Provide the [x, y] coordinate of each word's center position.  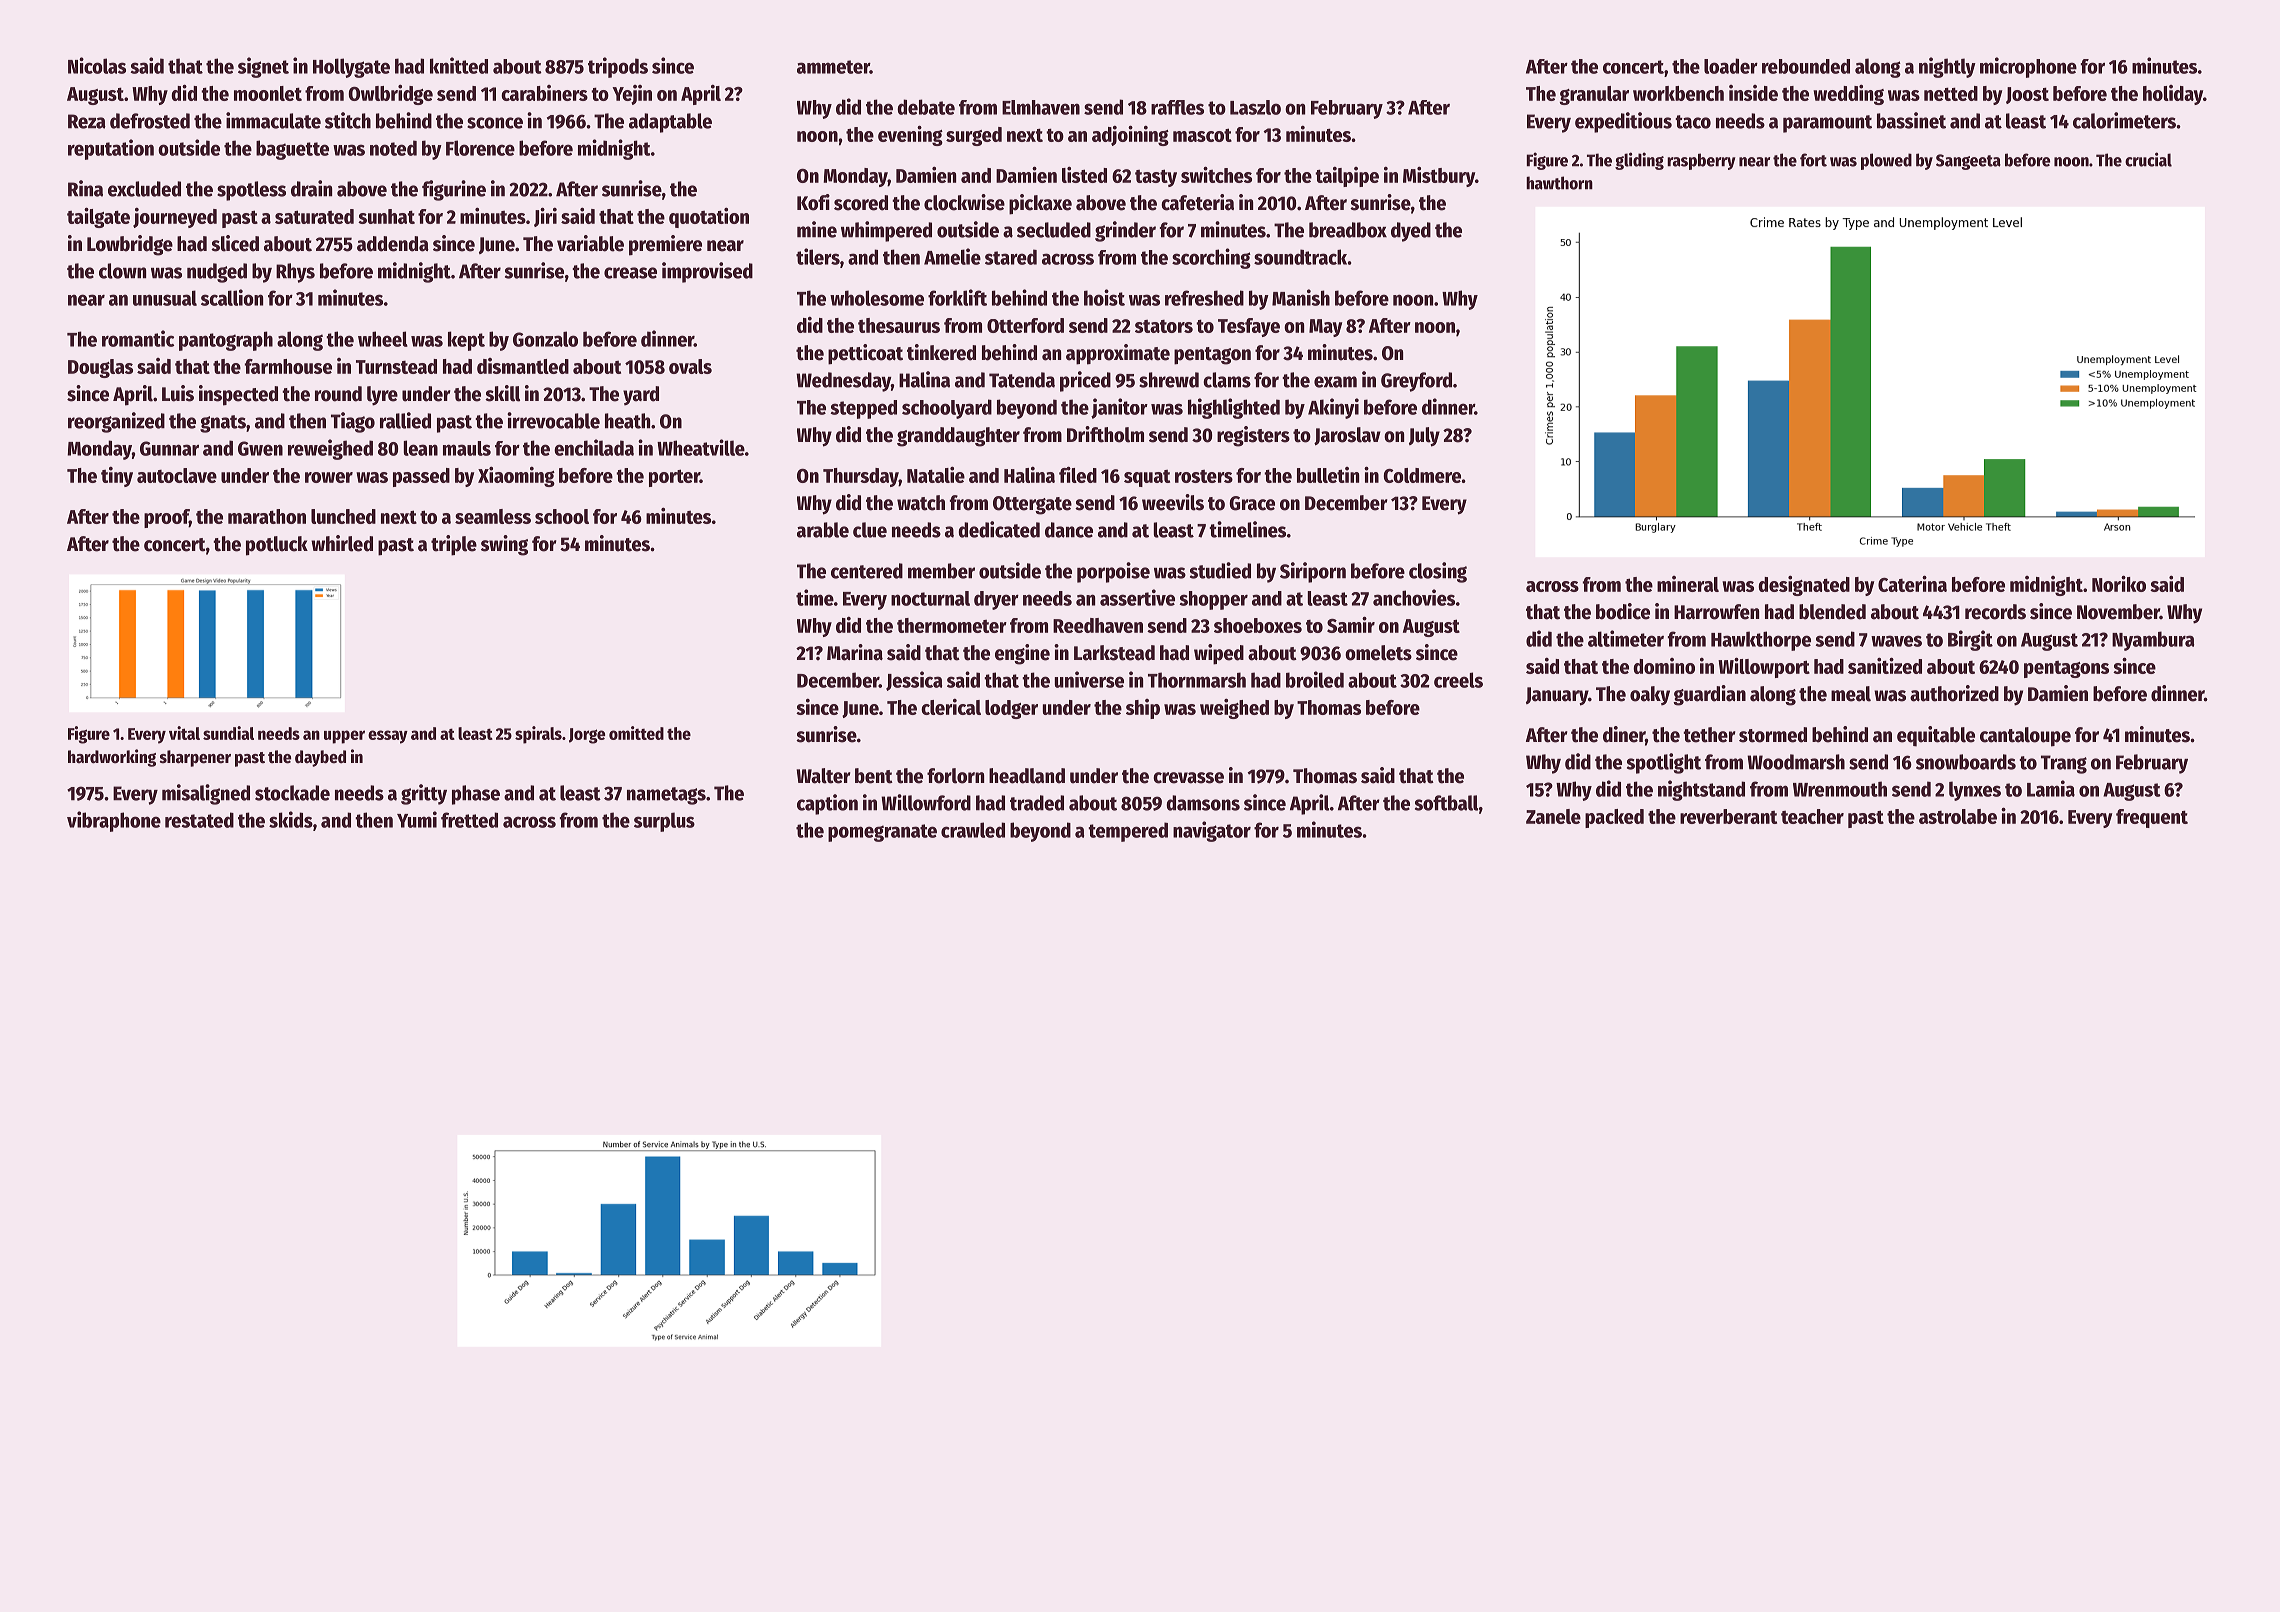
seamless [493, 516]
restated [199, 820]
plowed [1886, 161]
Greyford [1416, 382]
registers [1253, 436]
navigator [1212, 831]
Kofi [813, 202]
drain [311, 188]
